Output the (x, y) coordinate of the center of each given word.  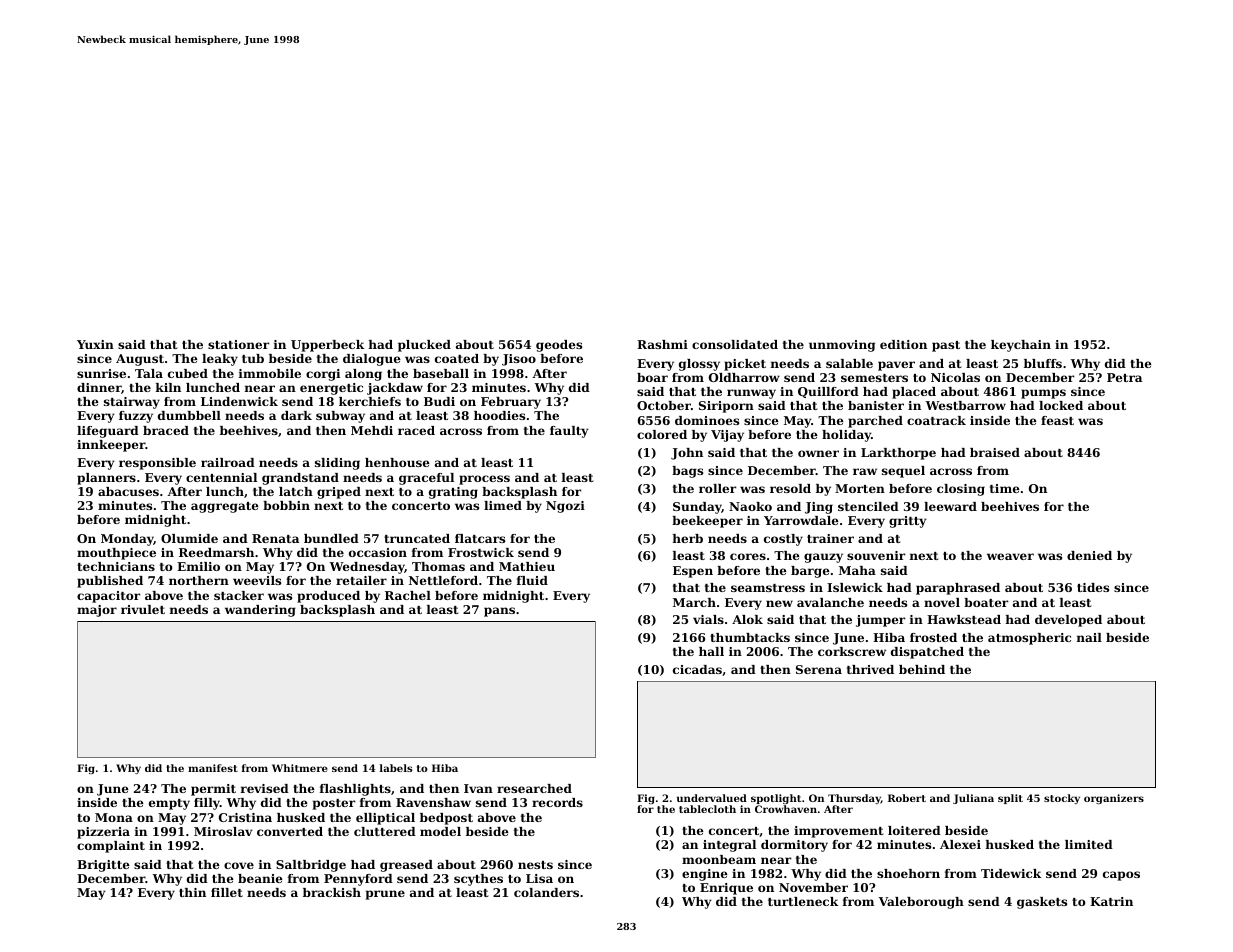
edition (903, 344)
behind (922, 669)
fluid (532, 580)
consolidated (735, 344)
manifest (213, 768)
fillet (227, 892)
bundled (331, 538)
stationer (238, 344)
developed (1068, 621)
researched (534, 788)
